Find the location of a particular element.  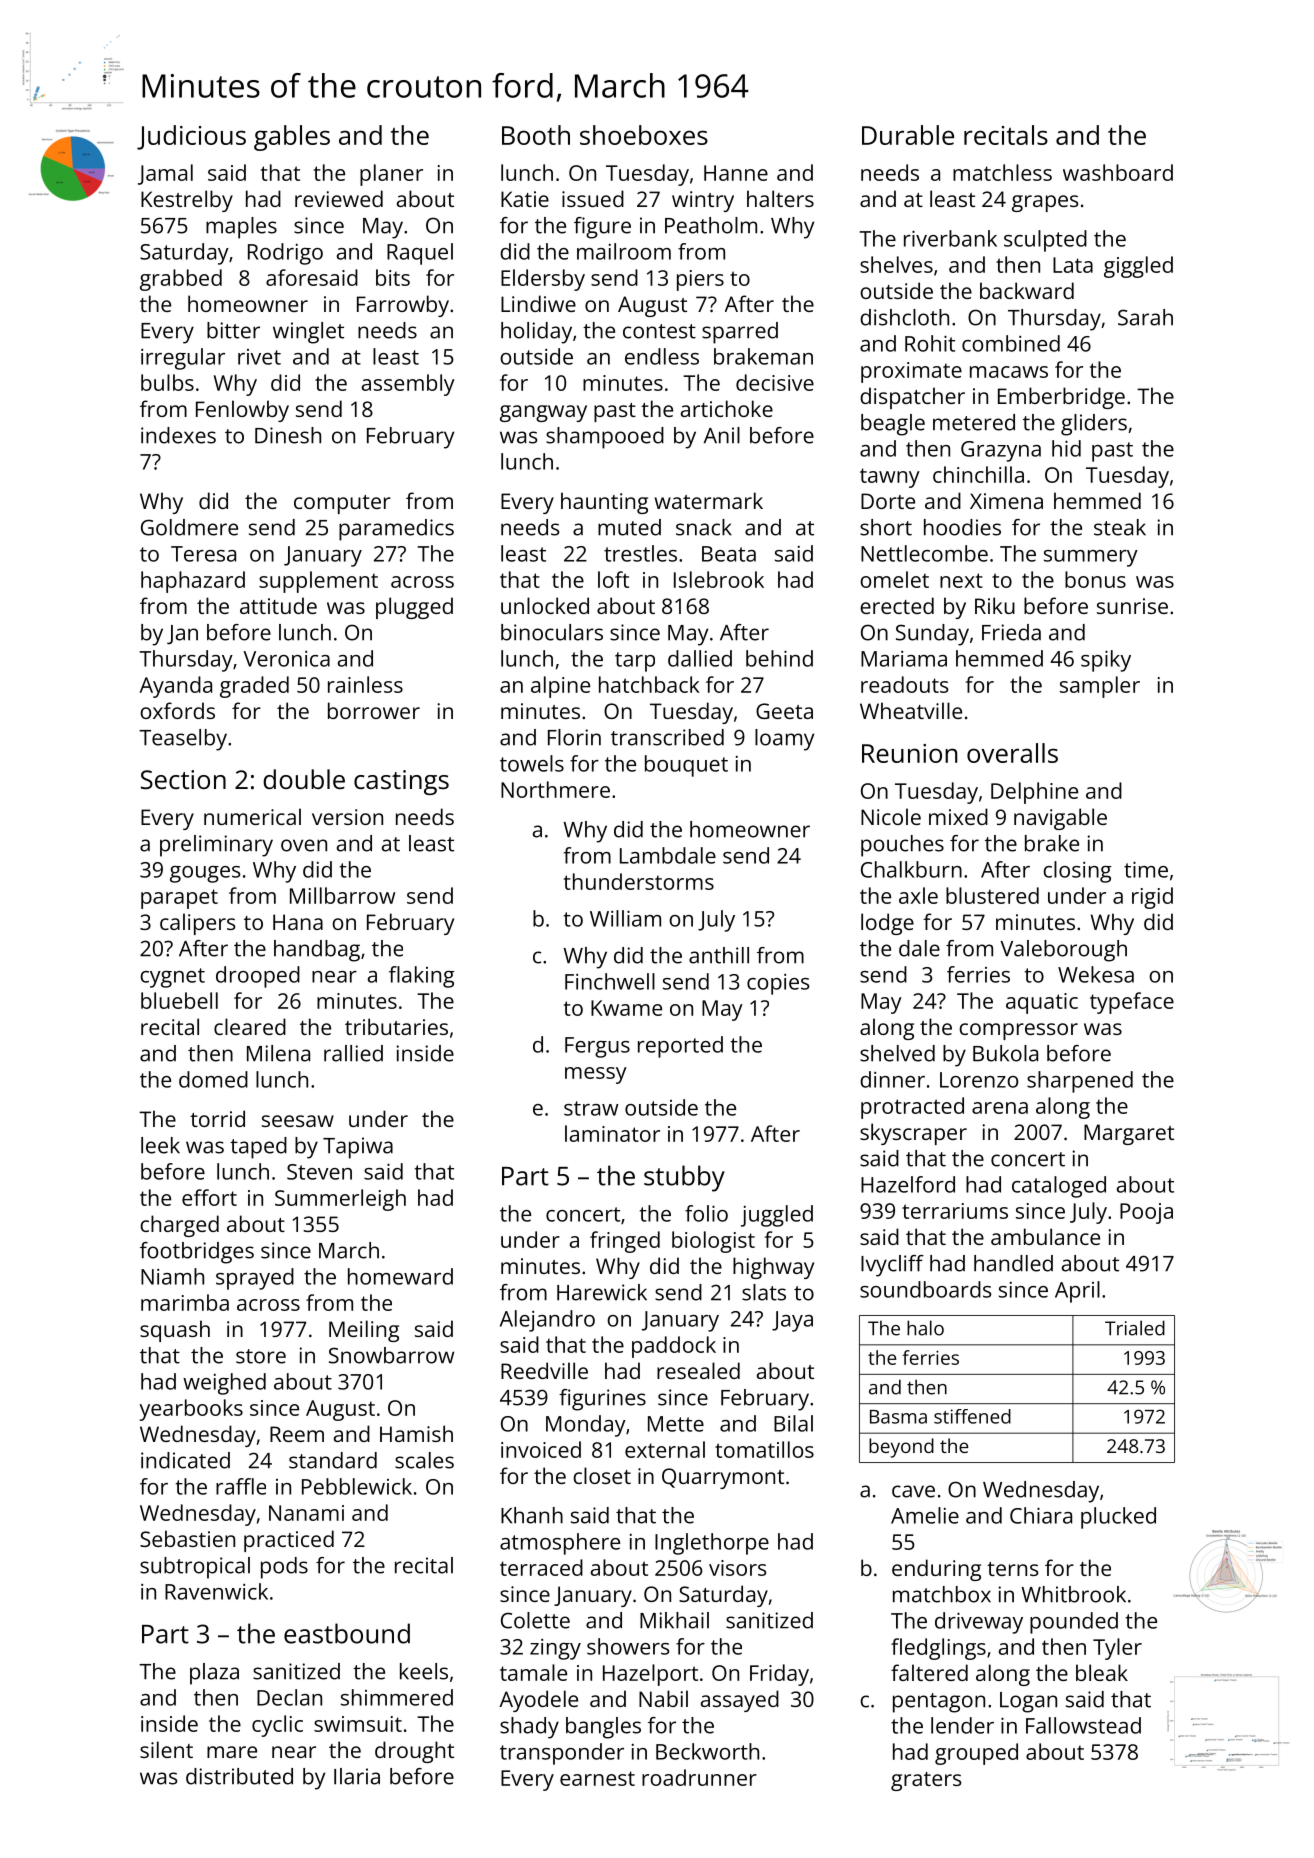

squash is located at coordinates (175, 1331).
